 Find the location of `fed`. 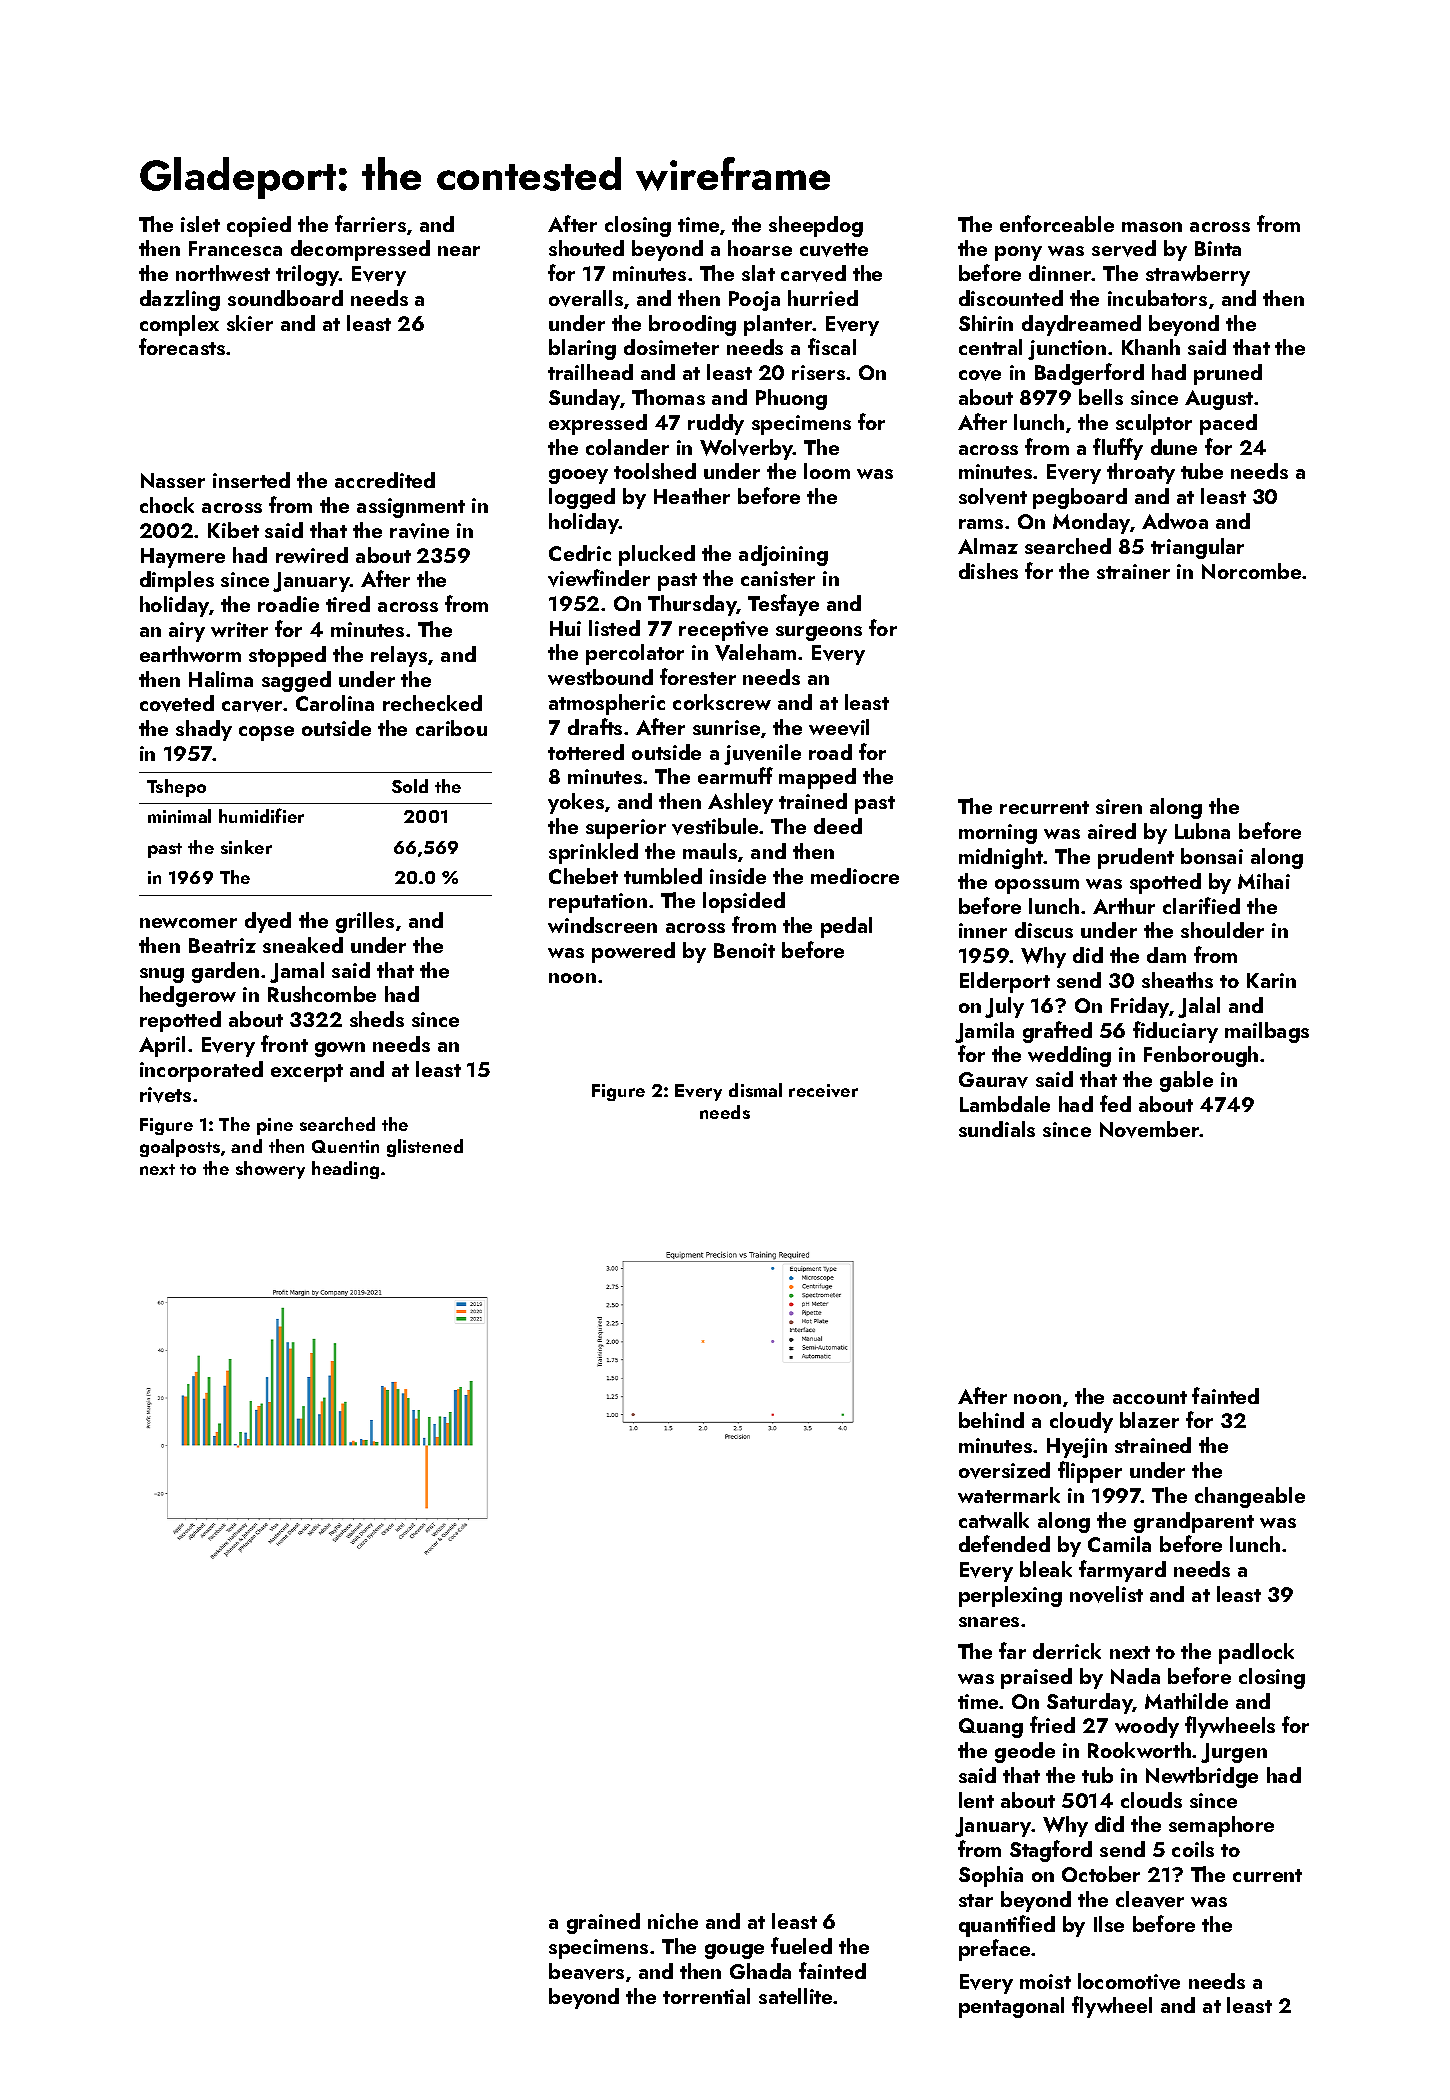

fed is located at coordinates (1115, 1103).
